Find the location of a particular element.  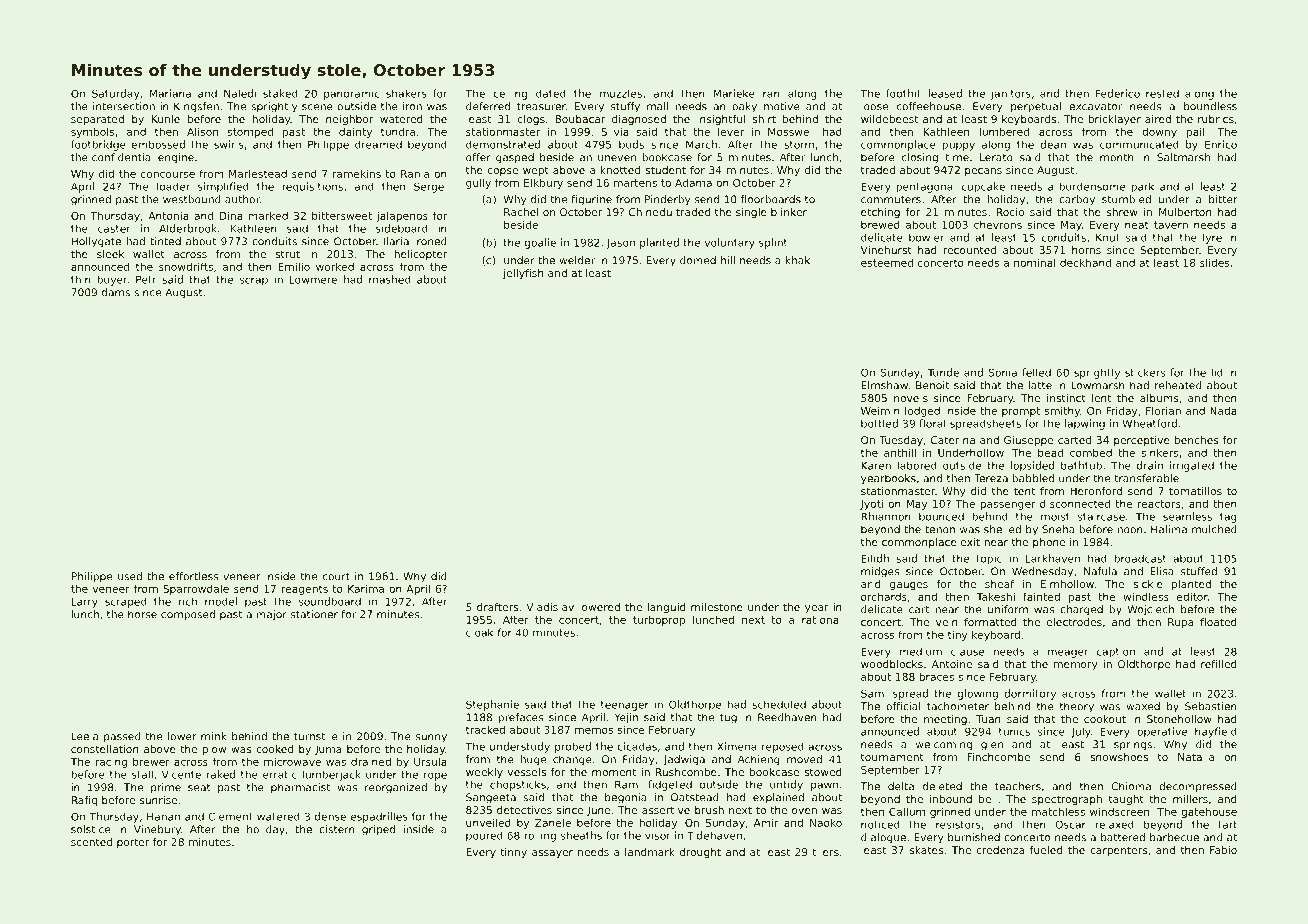

dams is located at coordinates (116, 292).
